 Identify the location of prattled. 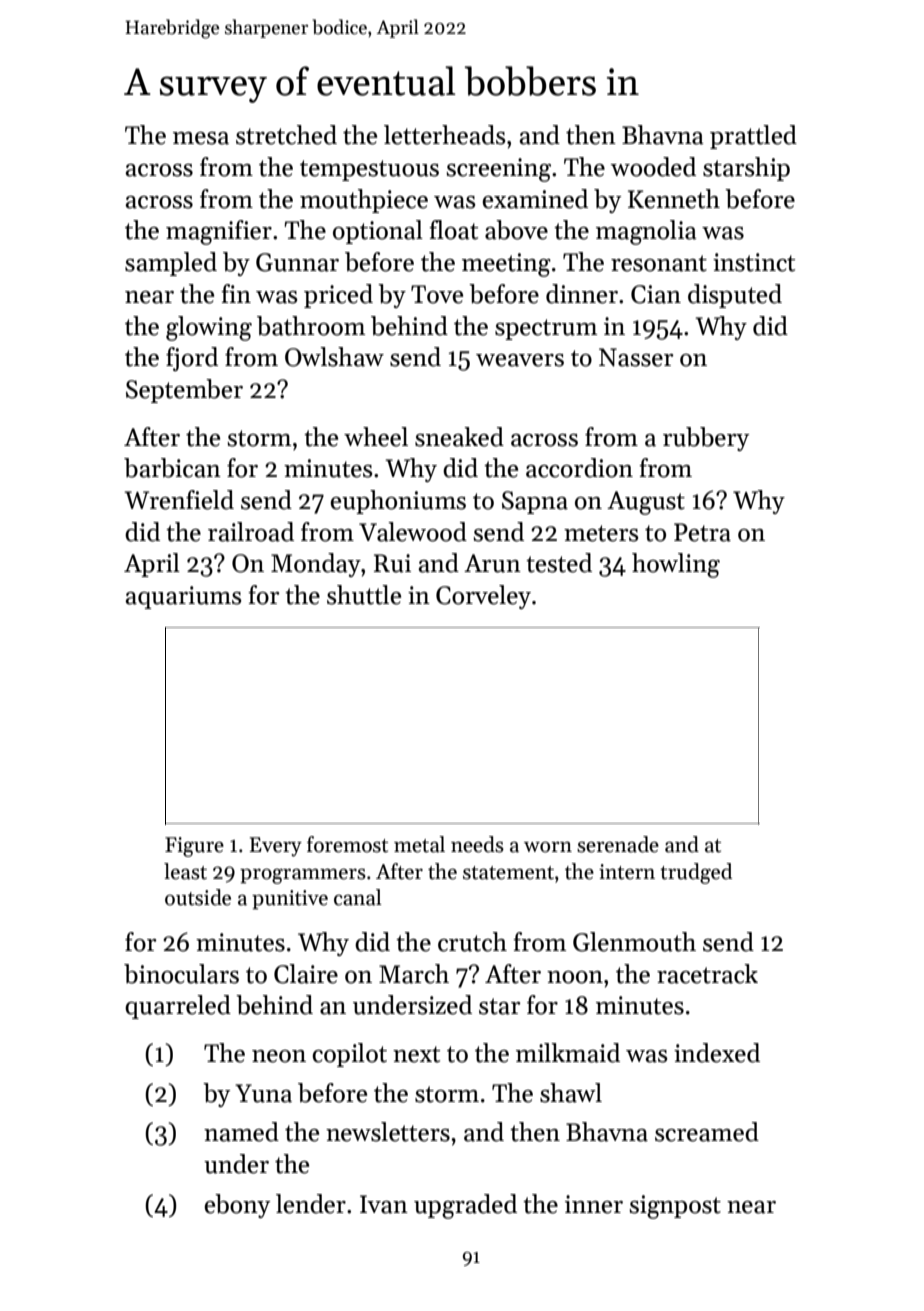
(753, 137).
